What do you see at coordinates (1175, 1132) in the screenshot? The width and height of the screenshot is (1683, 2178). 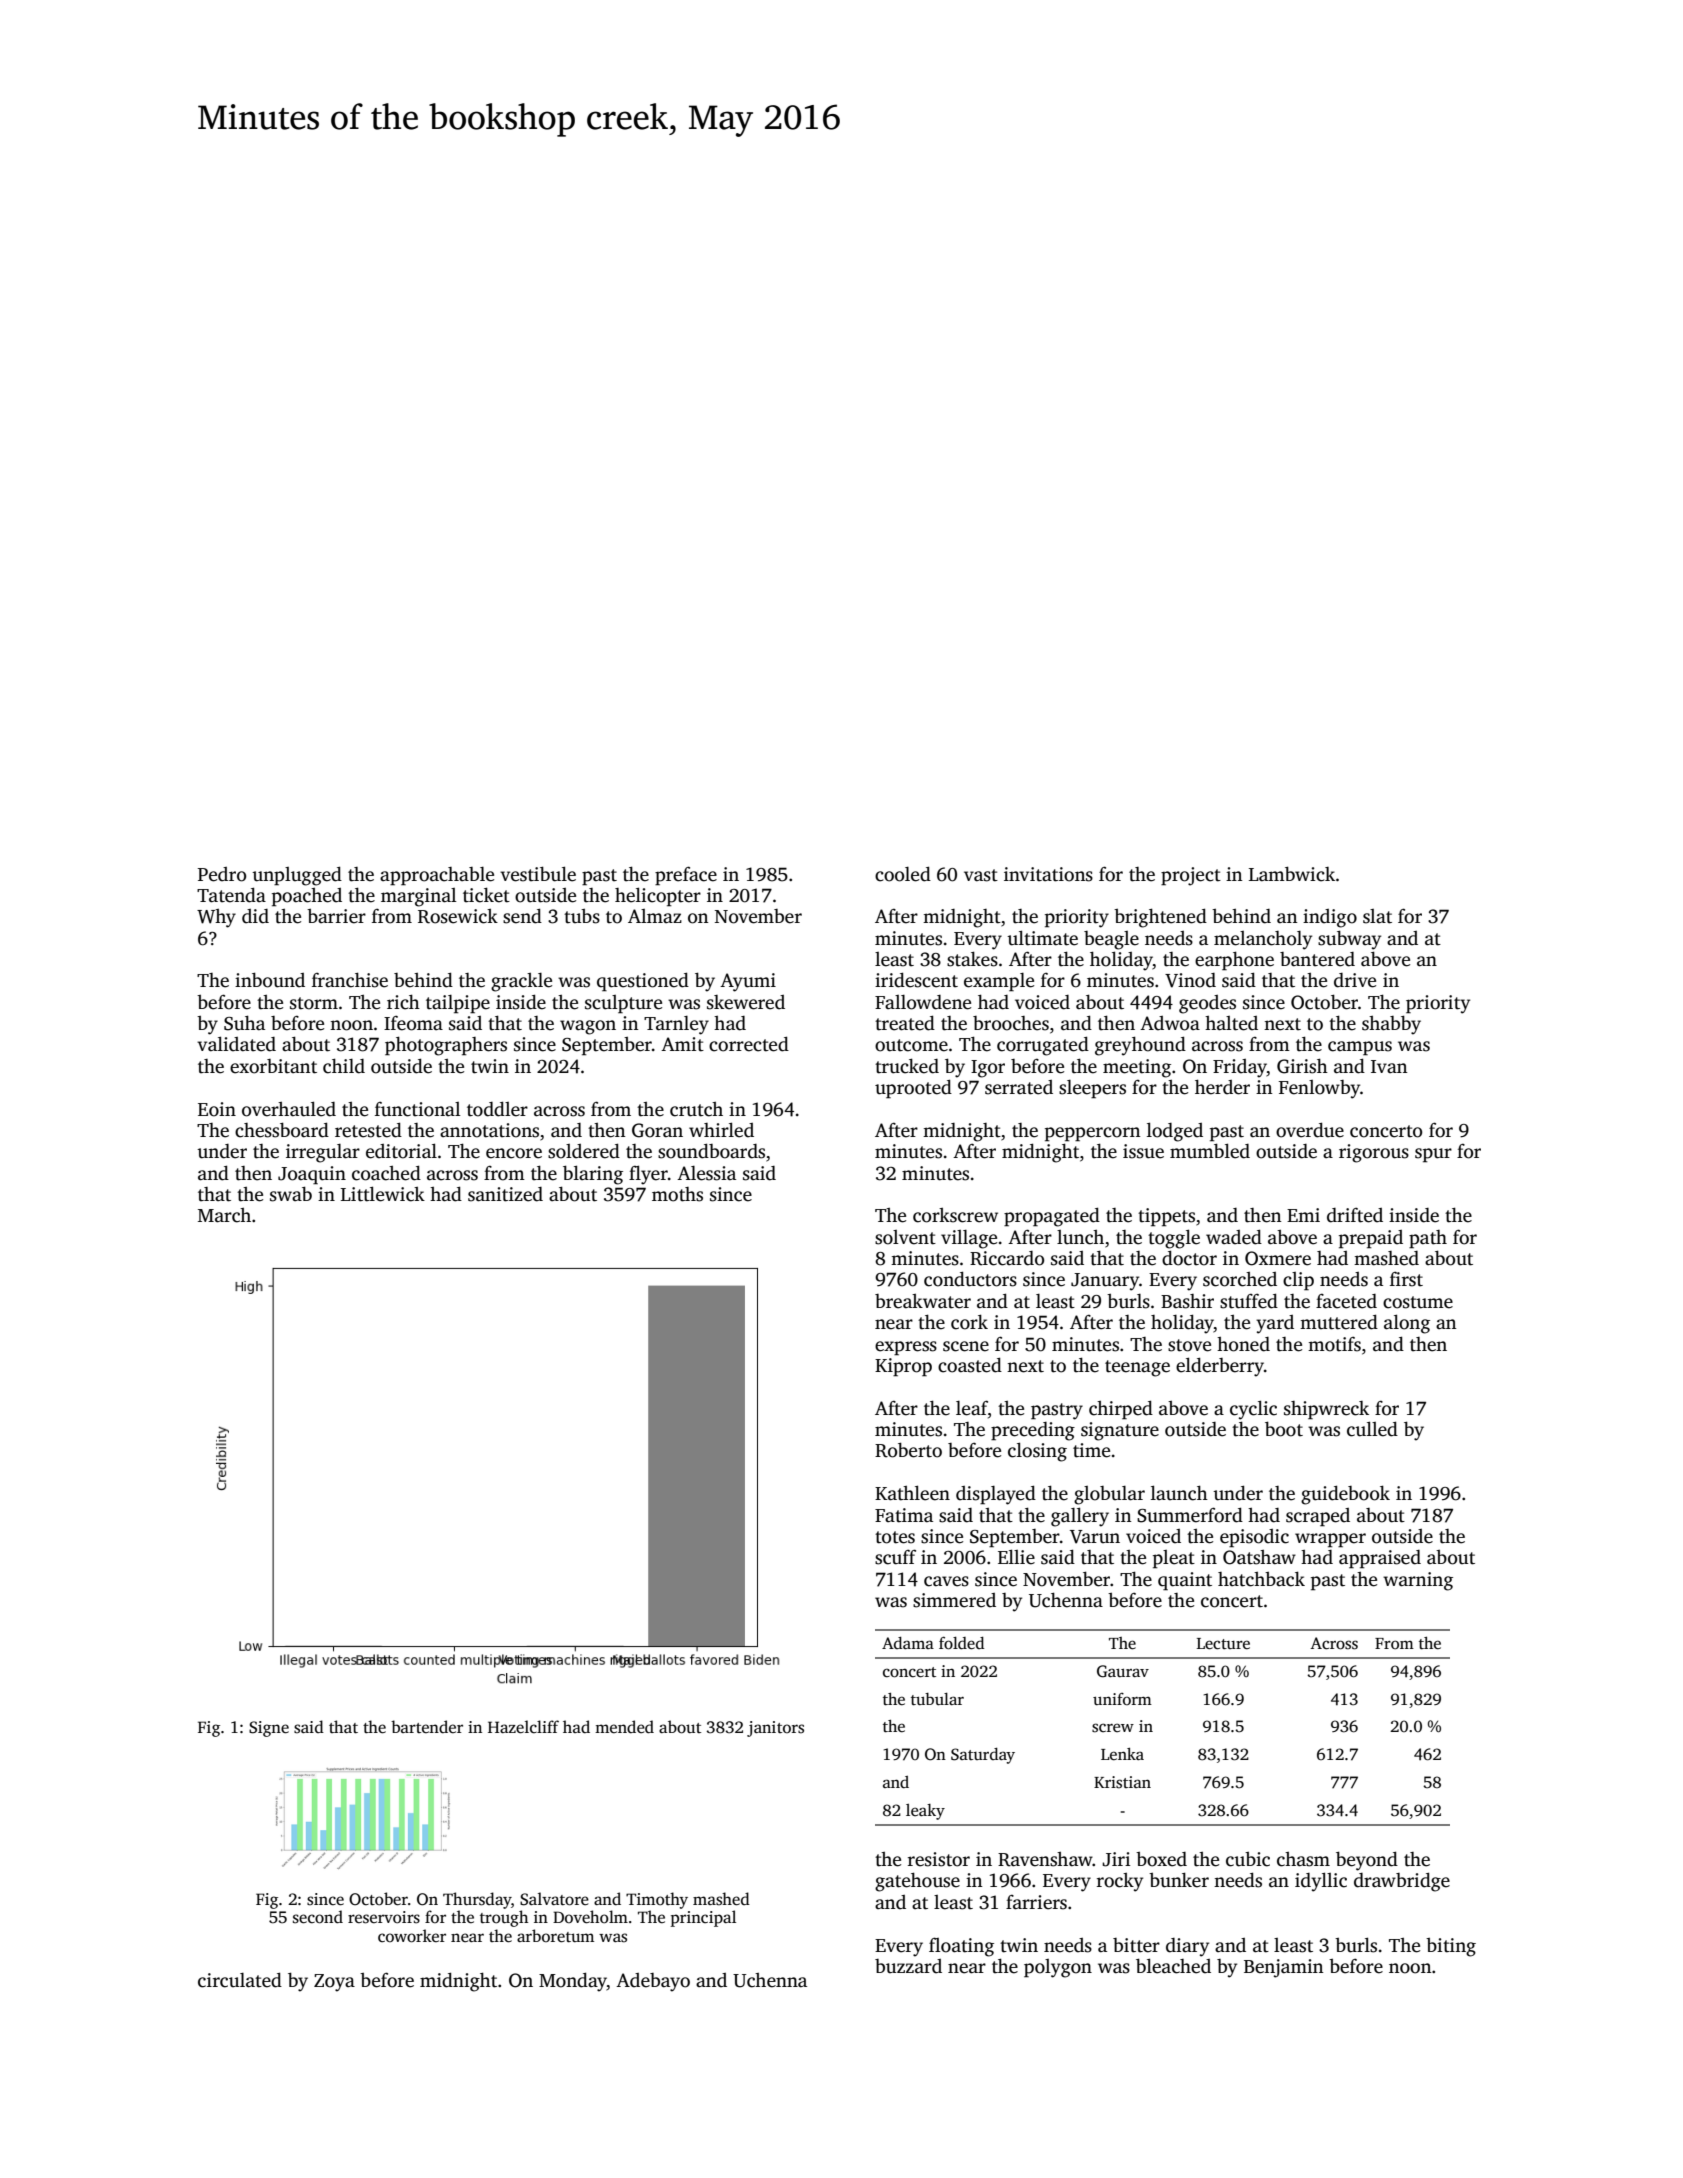 I see `lodged` at bounding box center [1175, 1132].
